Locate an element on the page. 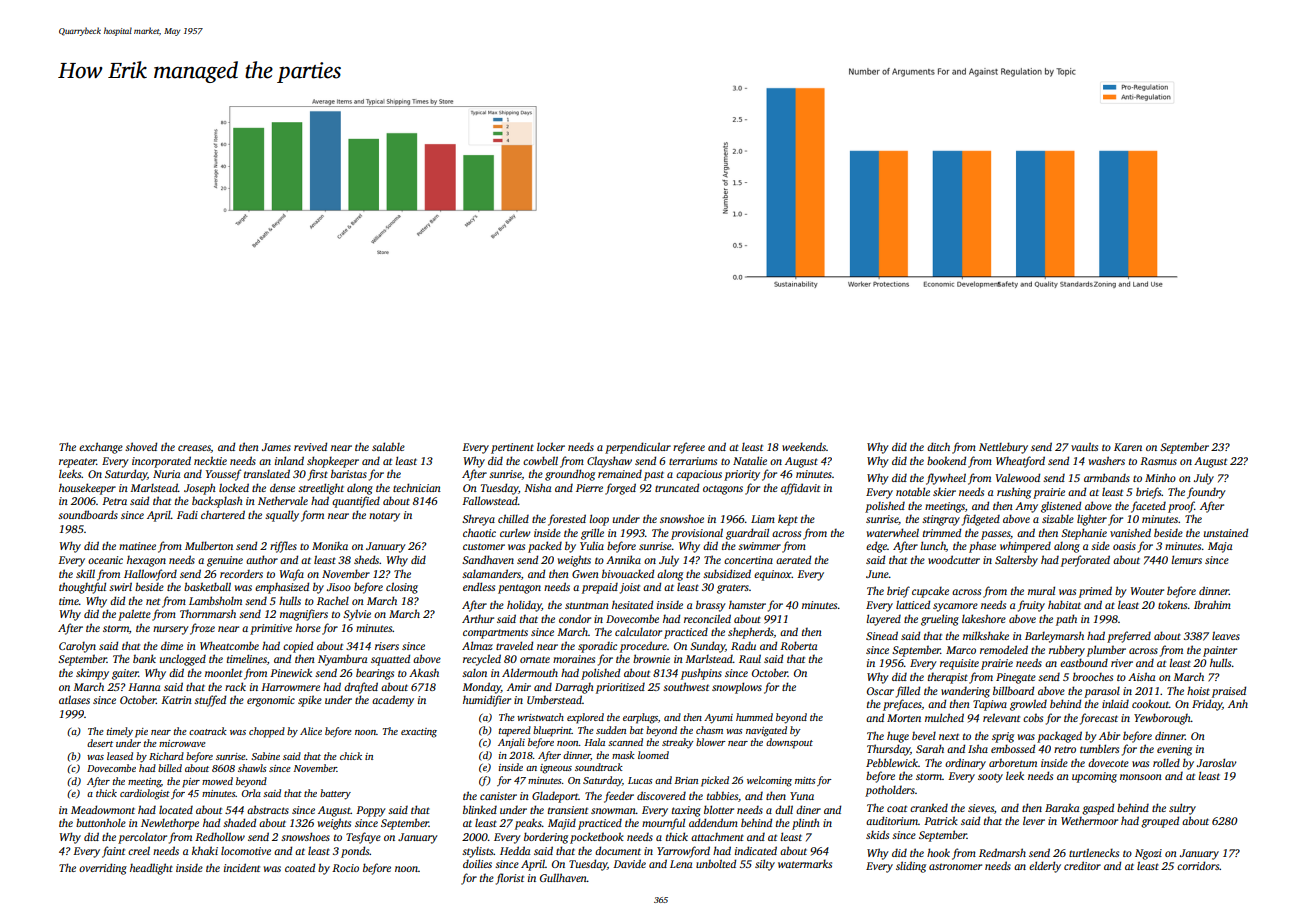 The width and height of the image is (1308, 924). weekends is located at coordinates (804, 446).
